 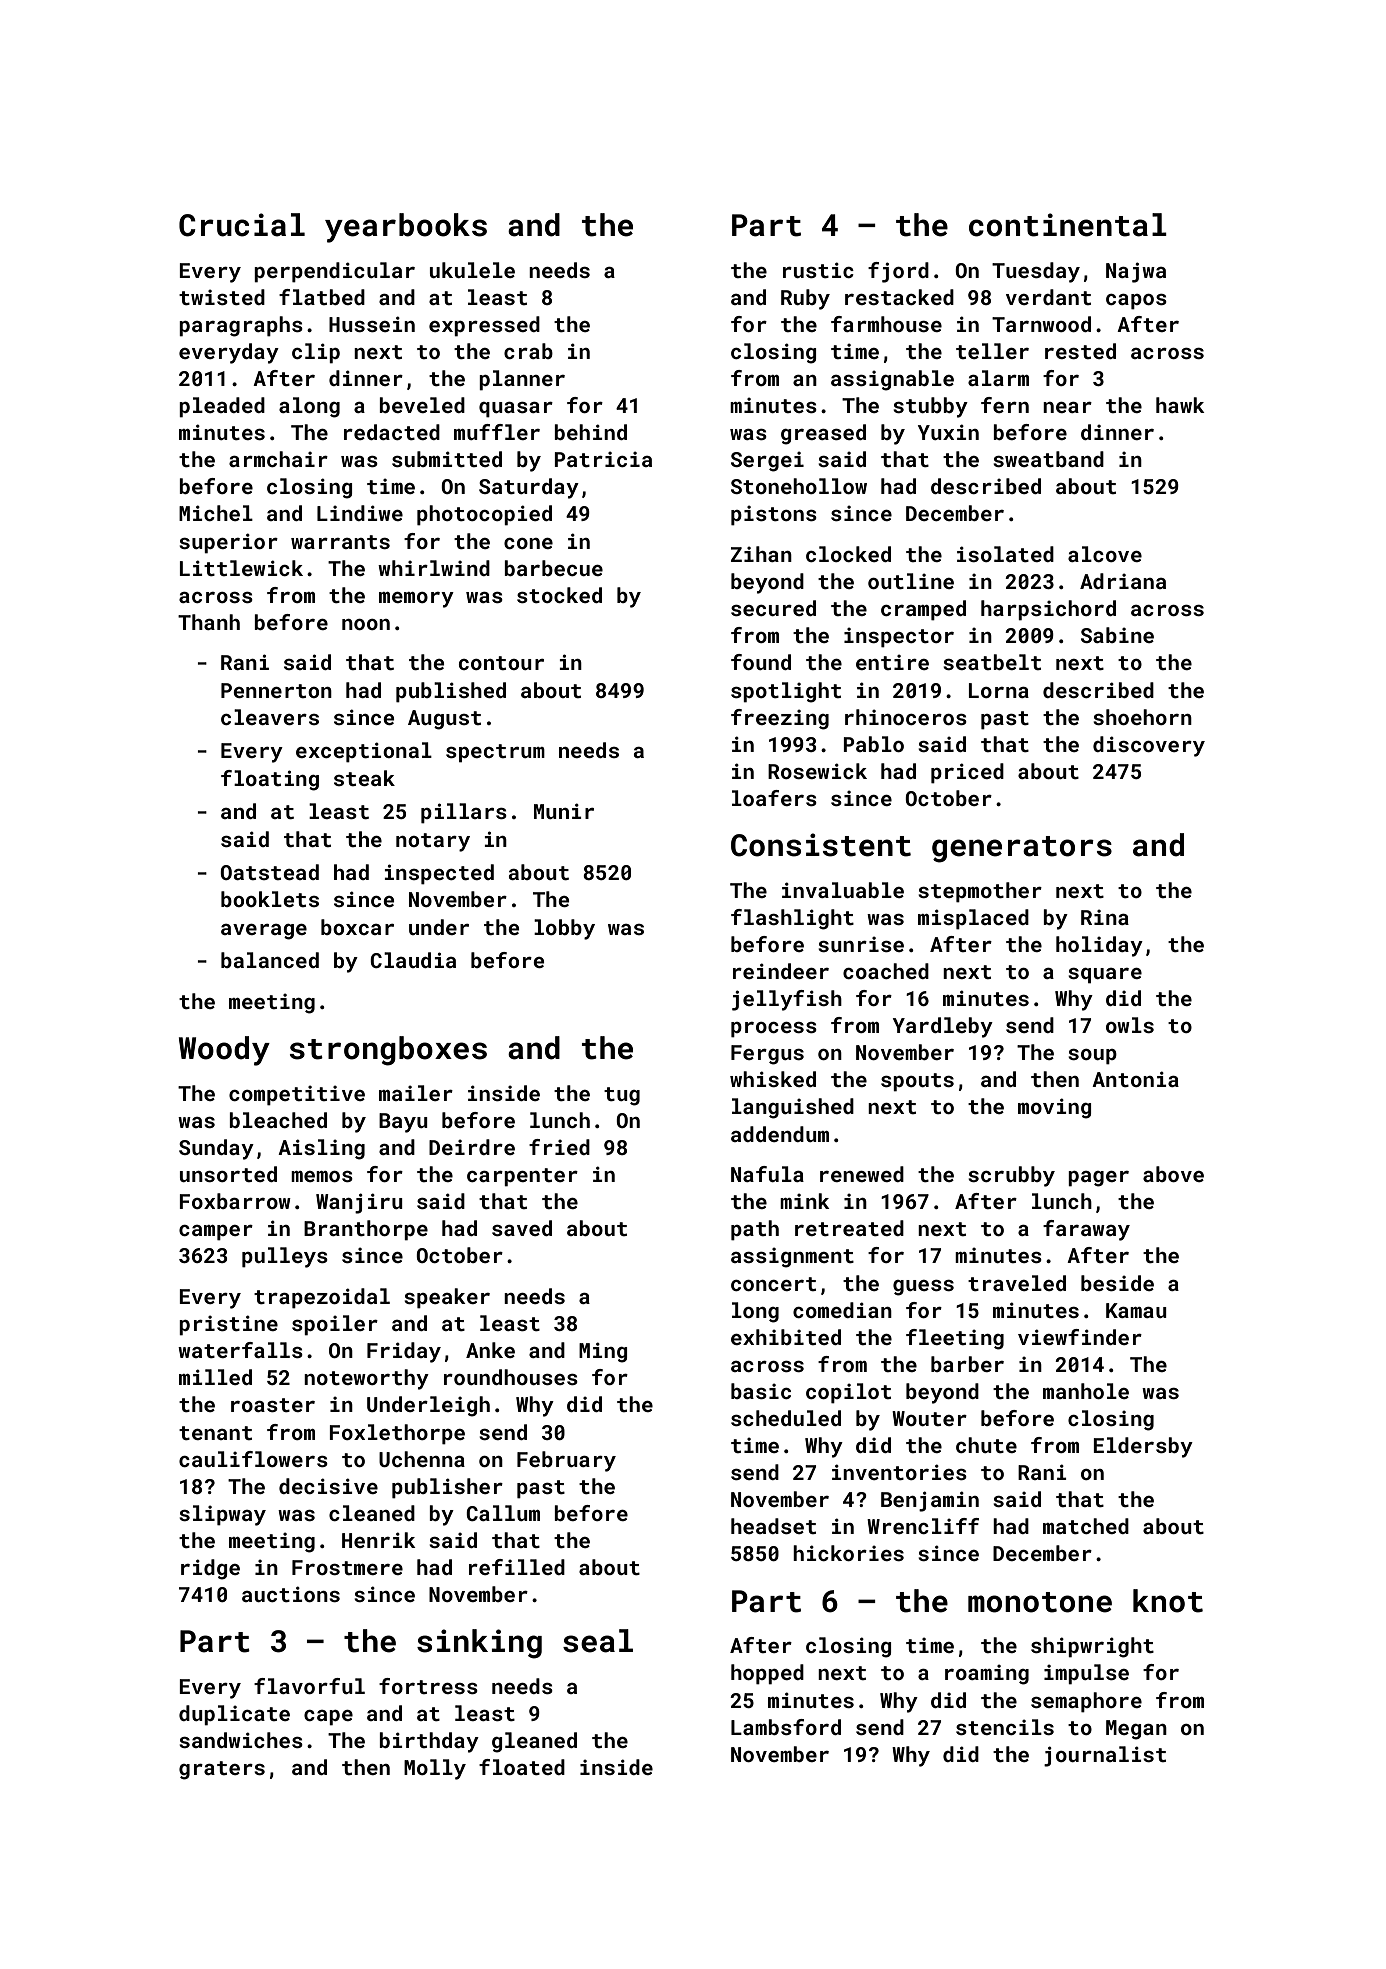 I want to click on fern, so click(x=1005, y=405).
